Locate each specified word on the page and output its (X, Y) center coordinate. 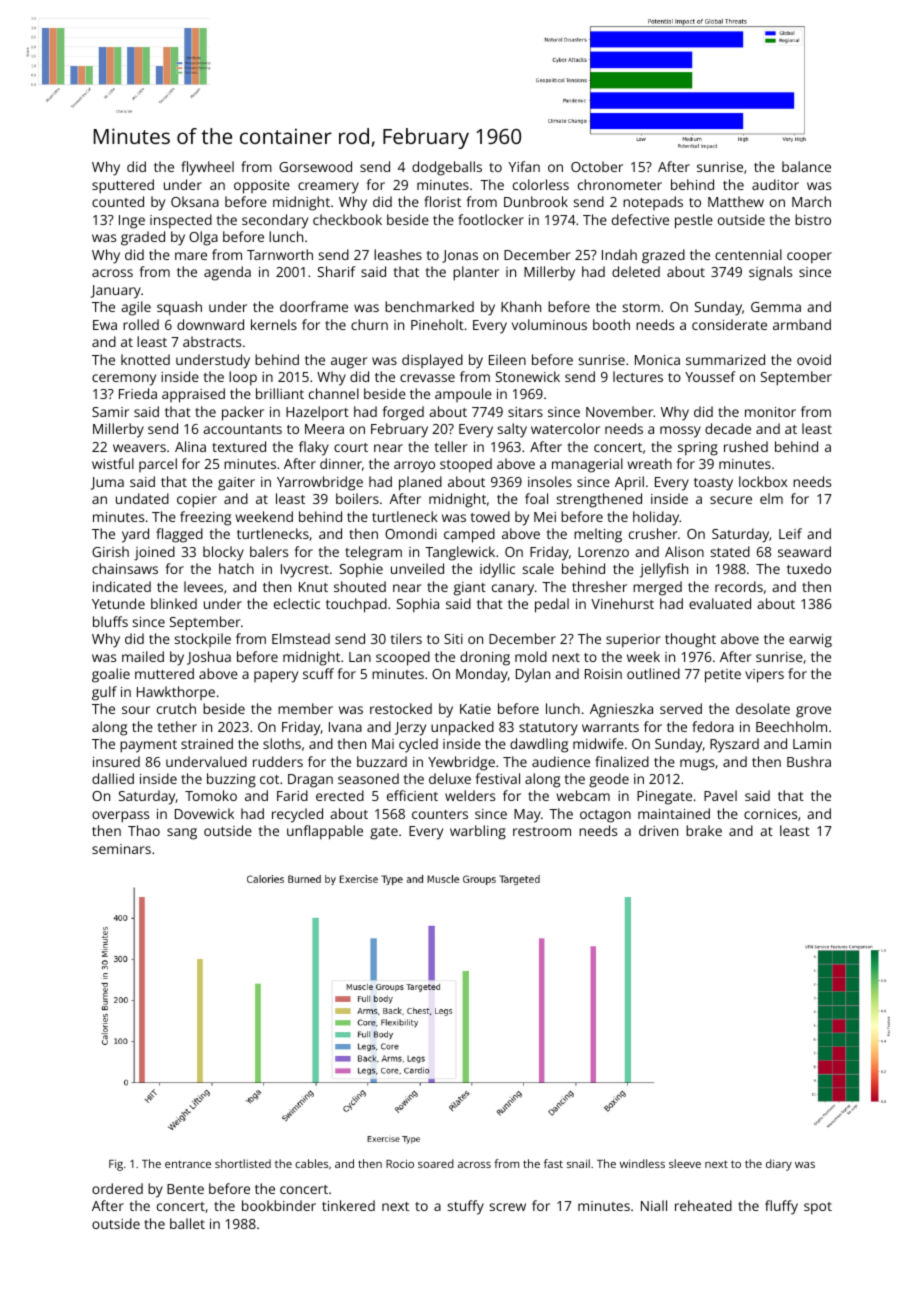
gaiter (236, 484)
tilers (406, 638)
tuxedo (809, 568)
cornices (770, 814)
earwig (810, 641)
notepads (653, 203)
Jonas (460, 256)
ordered (117, 1188)
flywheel (207, 168)
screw (508, 1207)
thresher (599, 586)
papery (276, 677)
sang (182, 834)
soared (436, 1163)
